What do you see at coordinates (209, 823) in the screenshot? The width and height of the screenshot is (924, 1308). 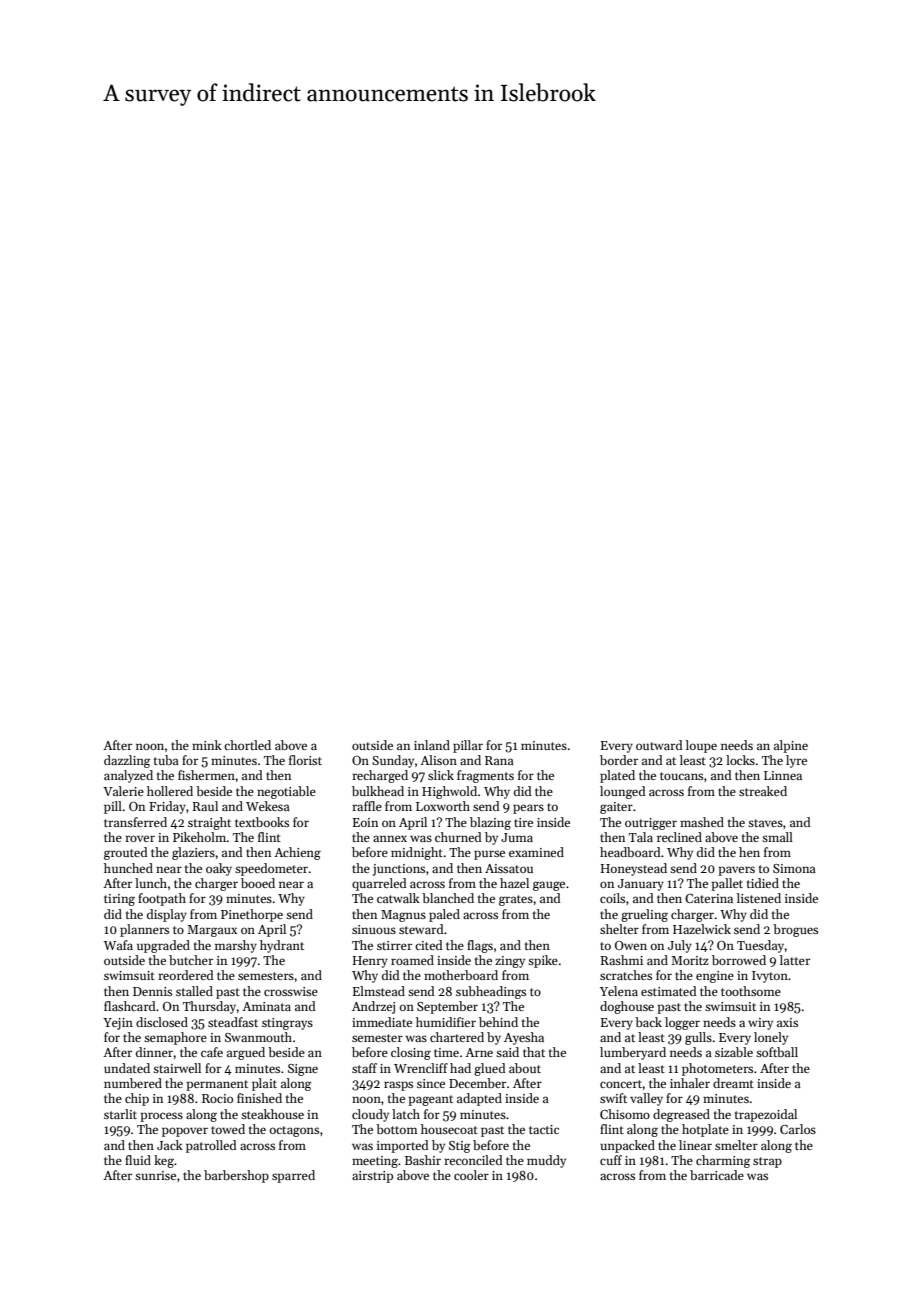 I see `straight` at bounding box center [209, 823].
